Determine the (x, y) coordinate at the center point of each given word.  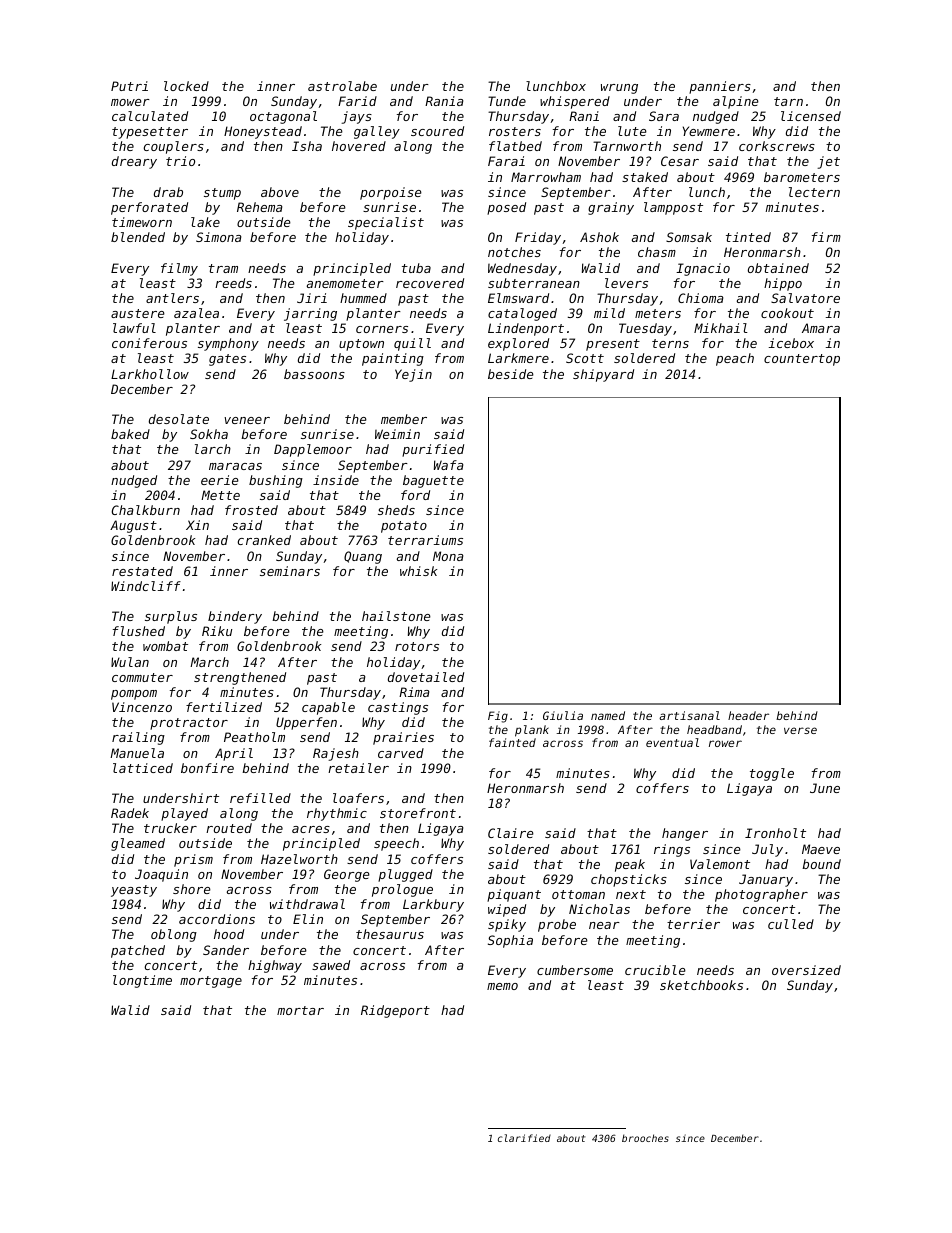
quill (412, 344)
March (209, 662)
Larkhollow (150, 374)
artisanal (689, 715)
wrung (619, 89)
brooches (645, 1138)
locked (186, 86)
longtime (142, 981)
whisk (418, 571)
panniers (720, 87)
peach (735, 359)
